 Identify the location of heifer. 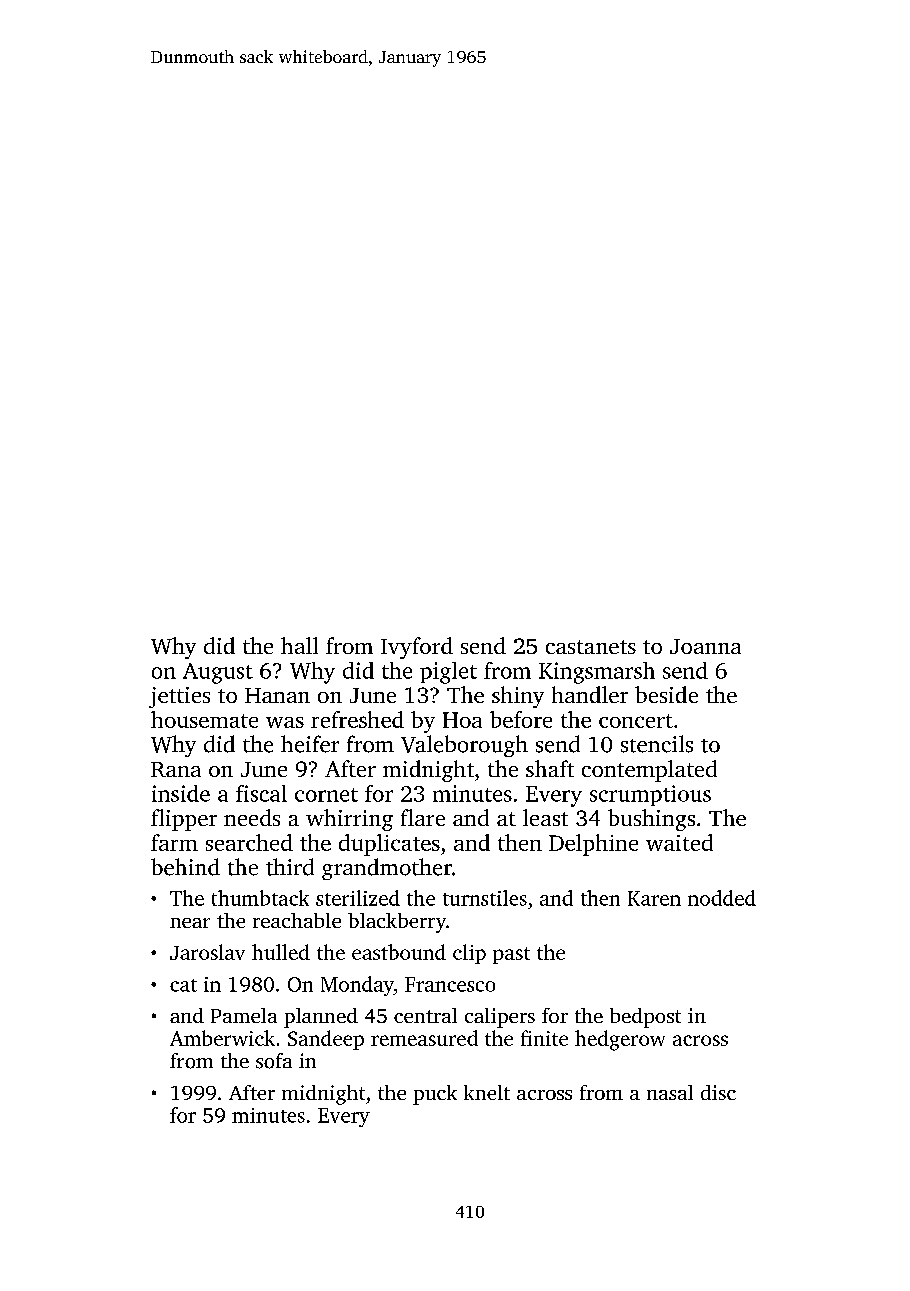
(310, 744).
